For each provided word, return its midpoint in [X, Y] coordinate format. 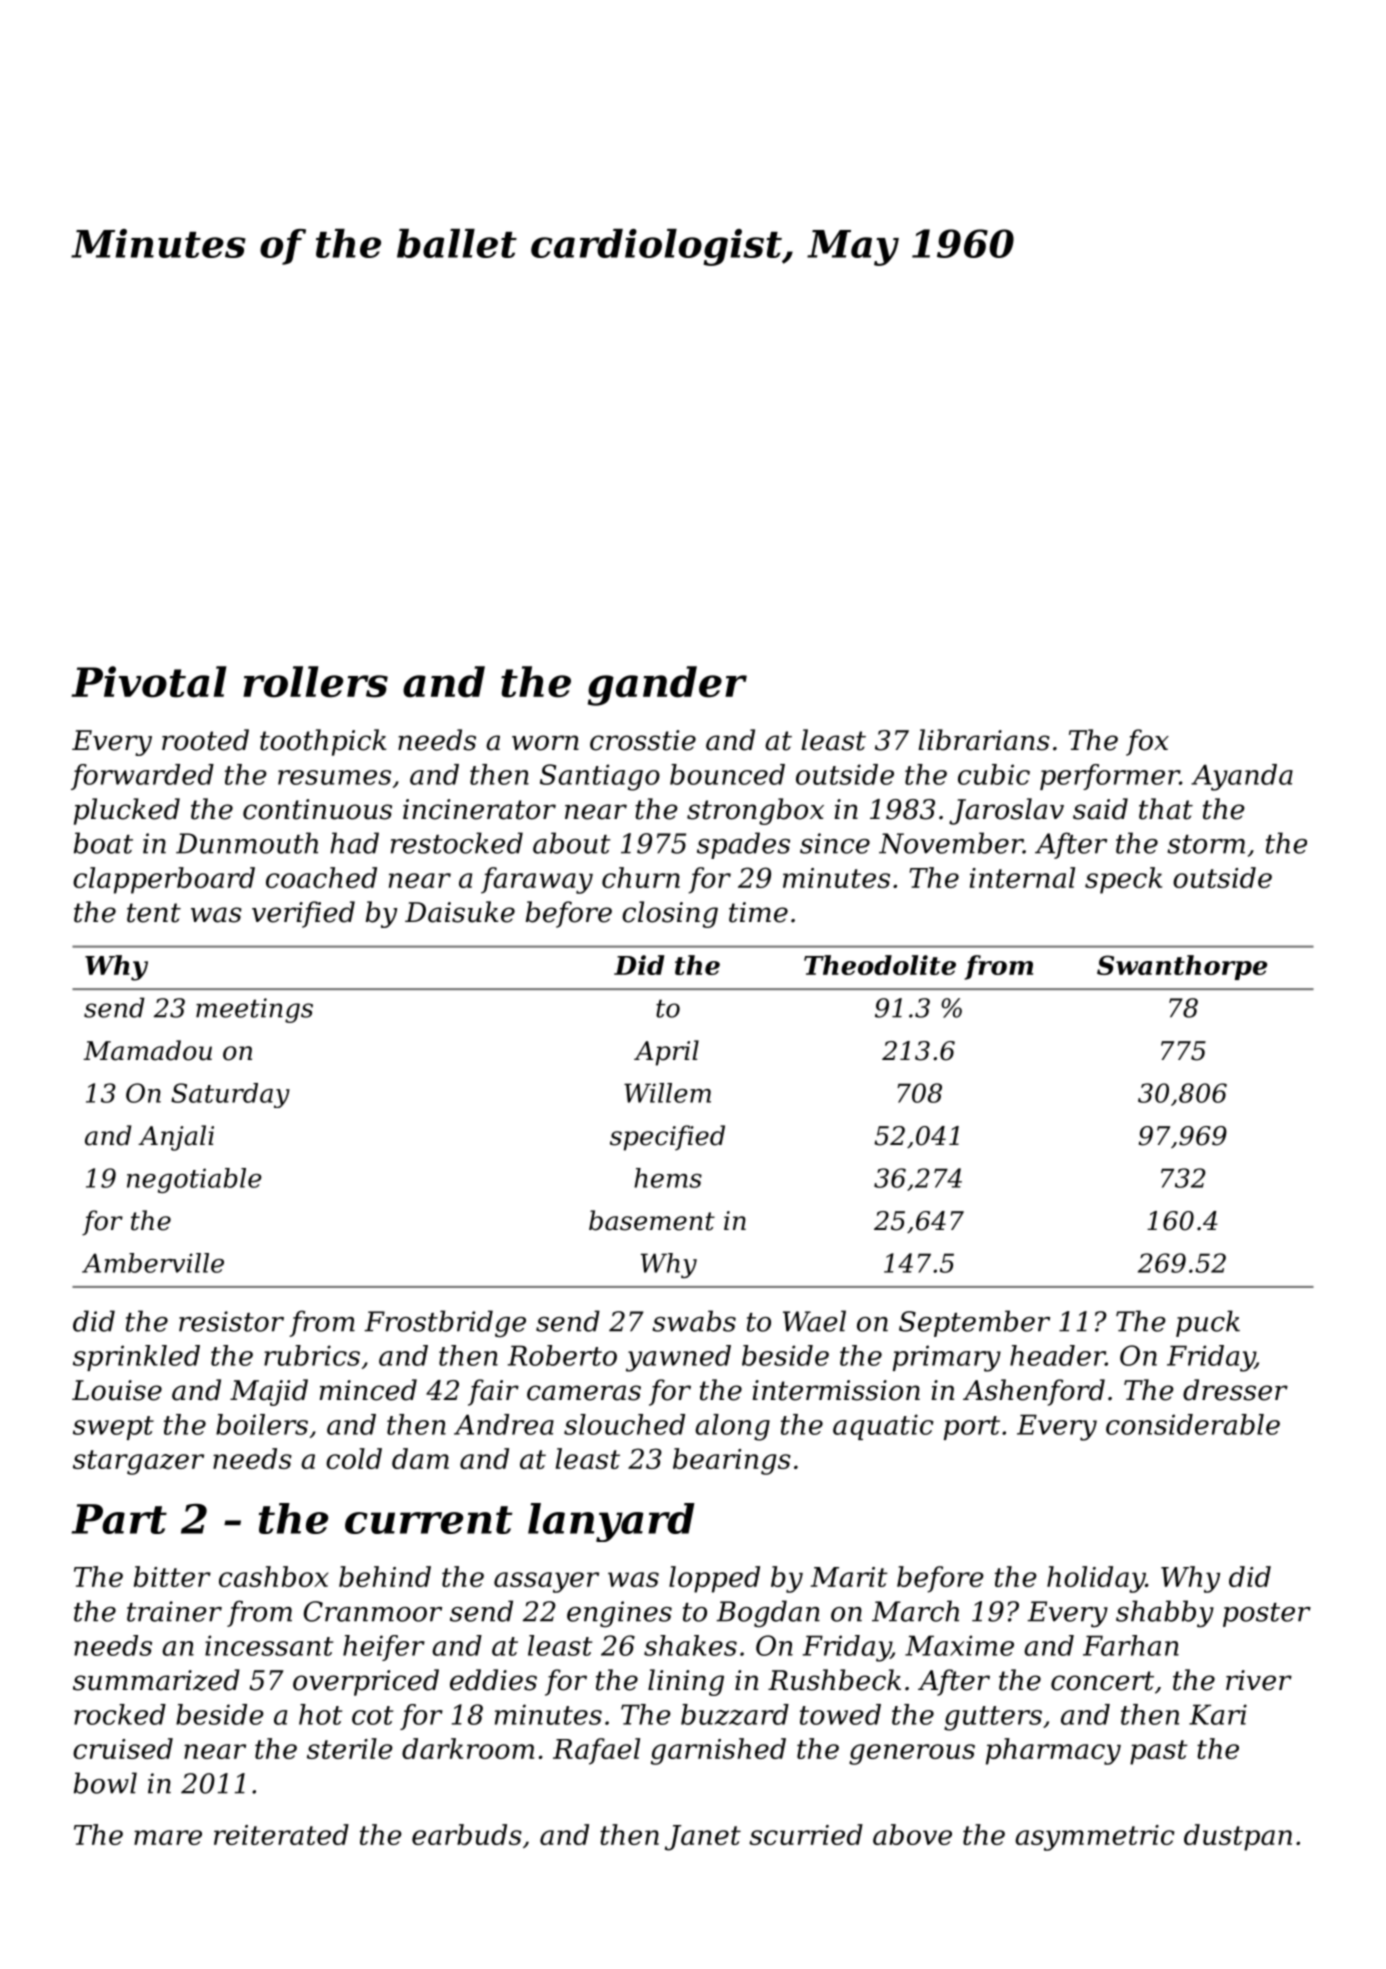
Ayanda [1242, 777]
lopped [714, 1579]
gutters [993, 1718]
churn [641, 877]
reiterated [281, 1834]
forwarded [142, 777]
